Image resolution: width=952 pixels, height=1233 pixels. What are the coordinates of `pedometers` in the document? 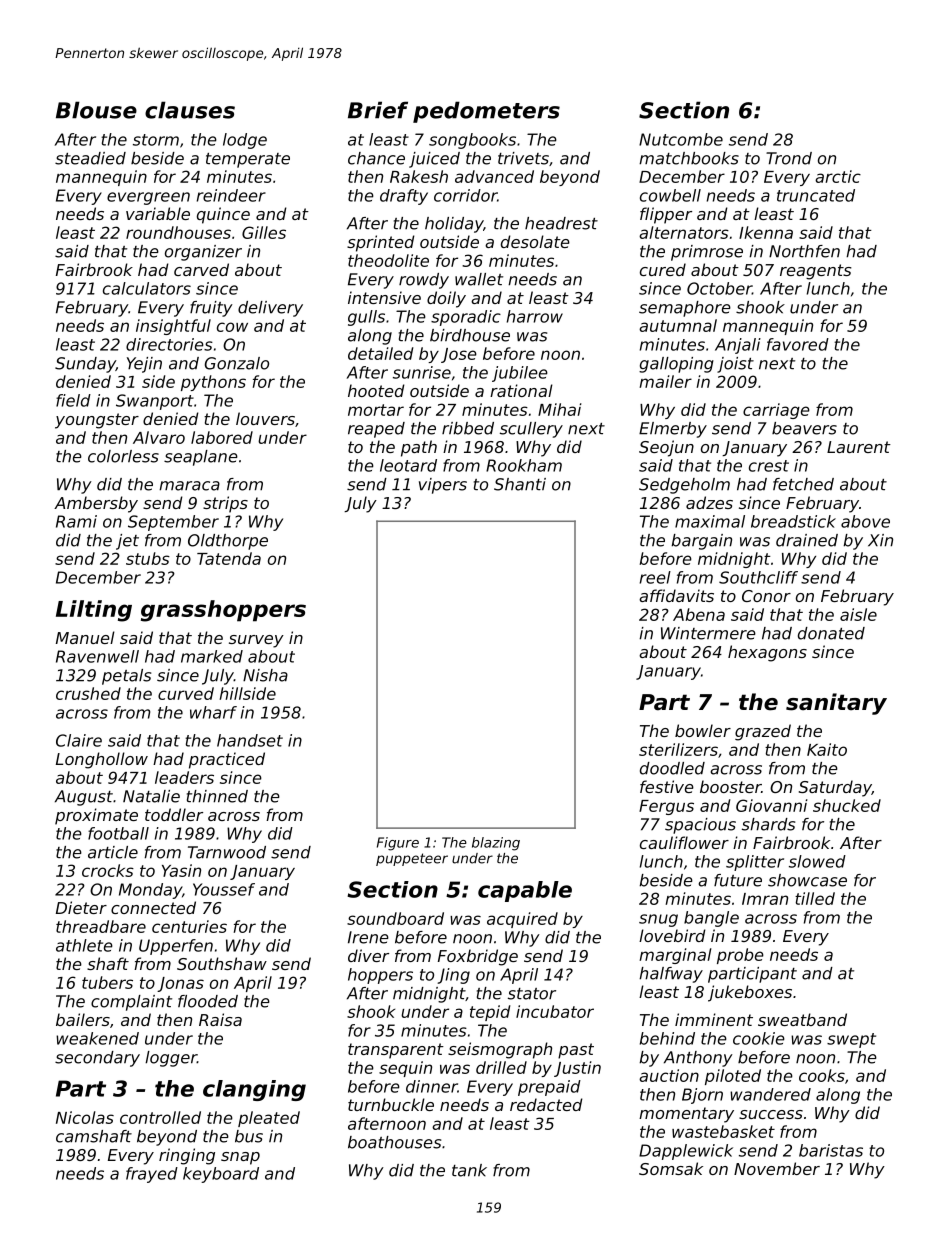 It's located at (486, 112).
